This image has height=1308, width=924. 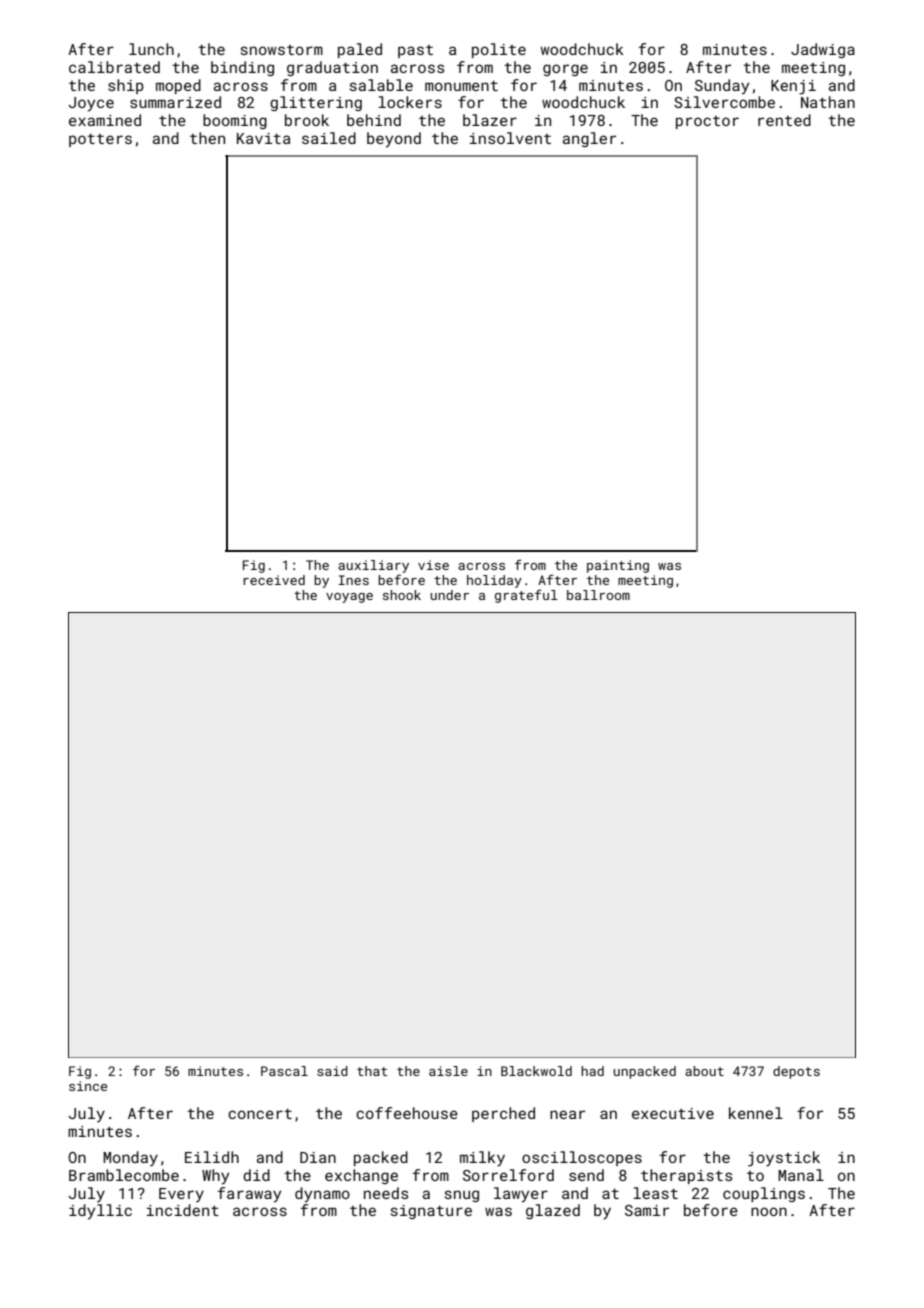 What do you see at coordinates (372, 1071) in the image?
I see `that` at bounding box center [372, 1071].
